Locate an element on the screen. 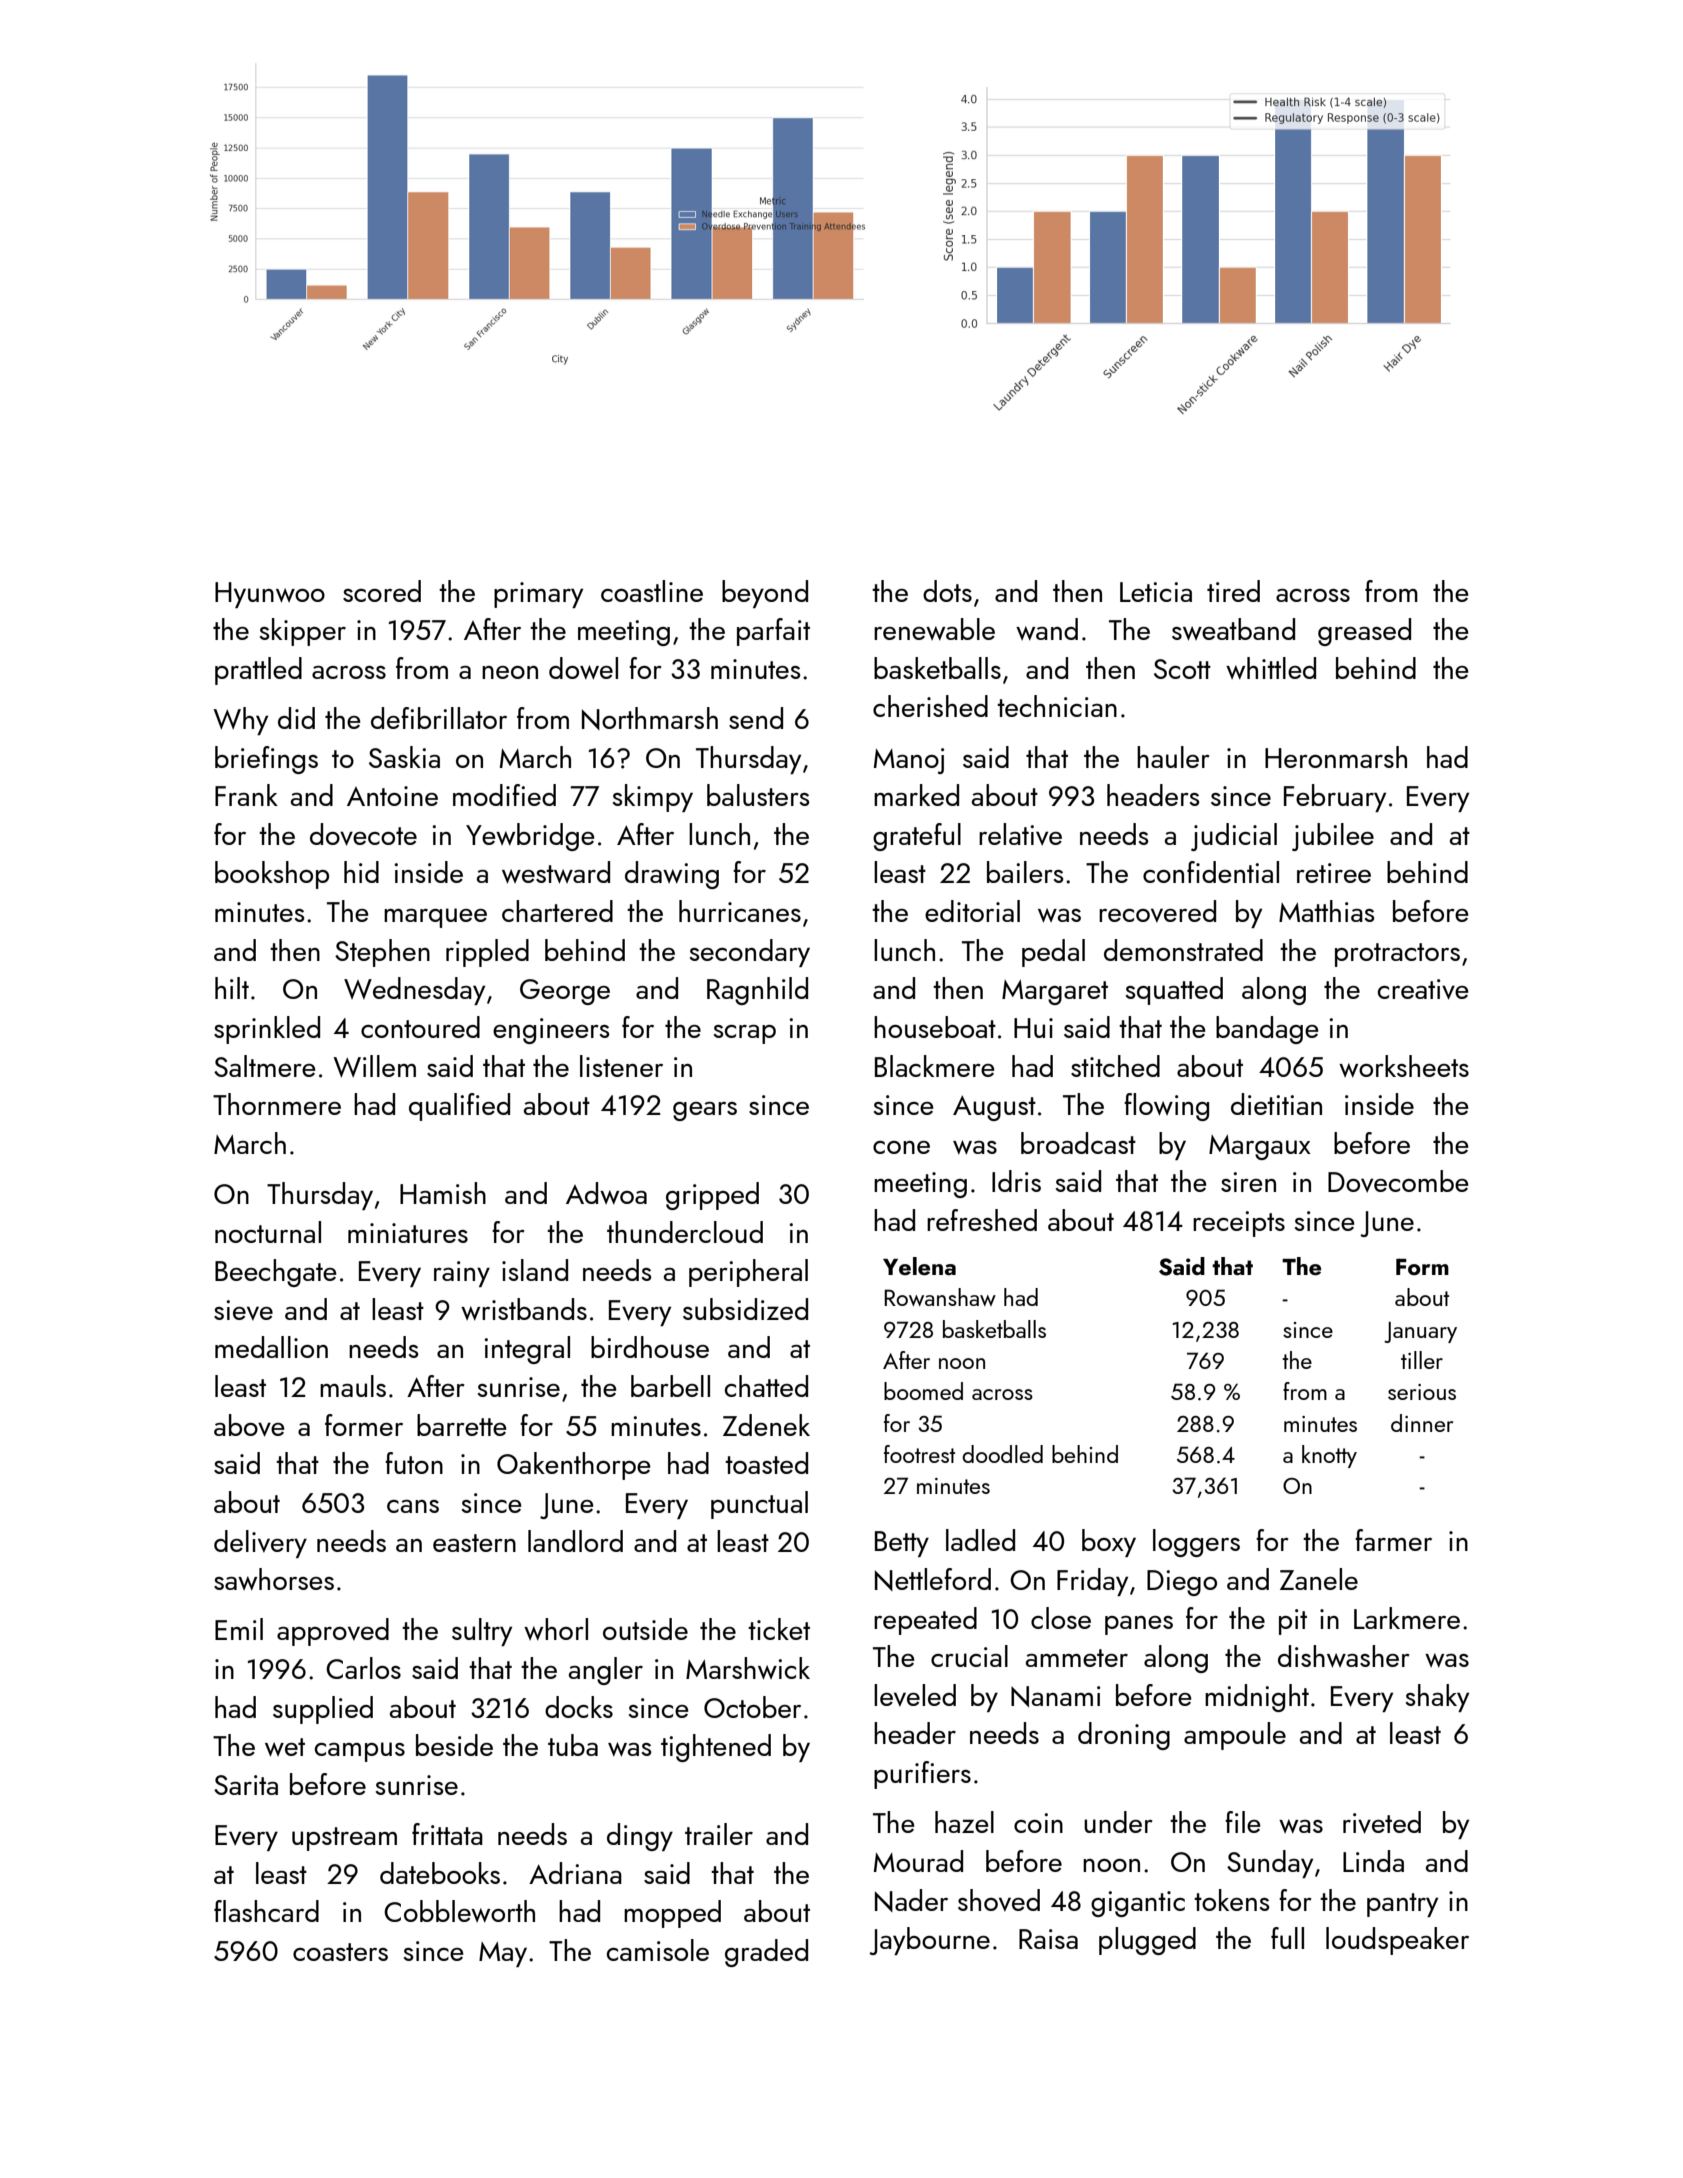  beside is located at coordinates (454, 1745).
